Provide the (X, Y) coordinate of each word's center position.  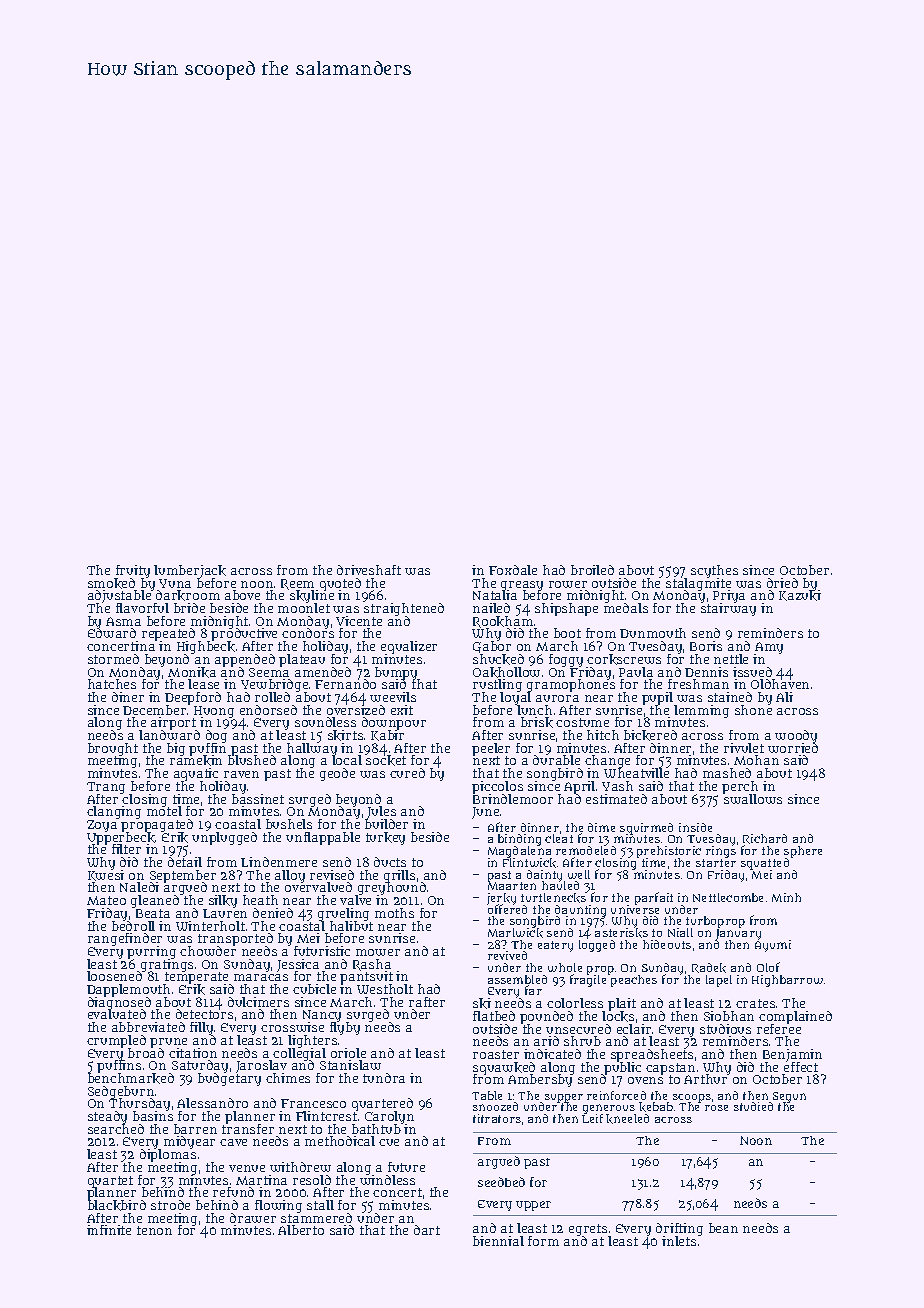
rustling (497, 686)
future (406, 1167)
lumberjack (190, 571)
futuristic (322, 951)
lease (203, 684)
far (533, 990)
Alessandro (212, 1103)
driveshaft (369, 570)
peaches (634, 981)
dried (782, 583)
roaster (496, 1054)
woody (796, 736)
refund (233, 1192)
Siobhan (729, 1016)
